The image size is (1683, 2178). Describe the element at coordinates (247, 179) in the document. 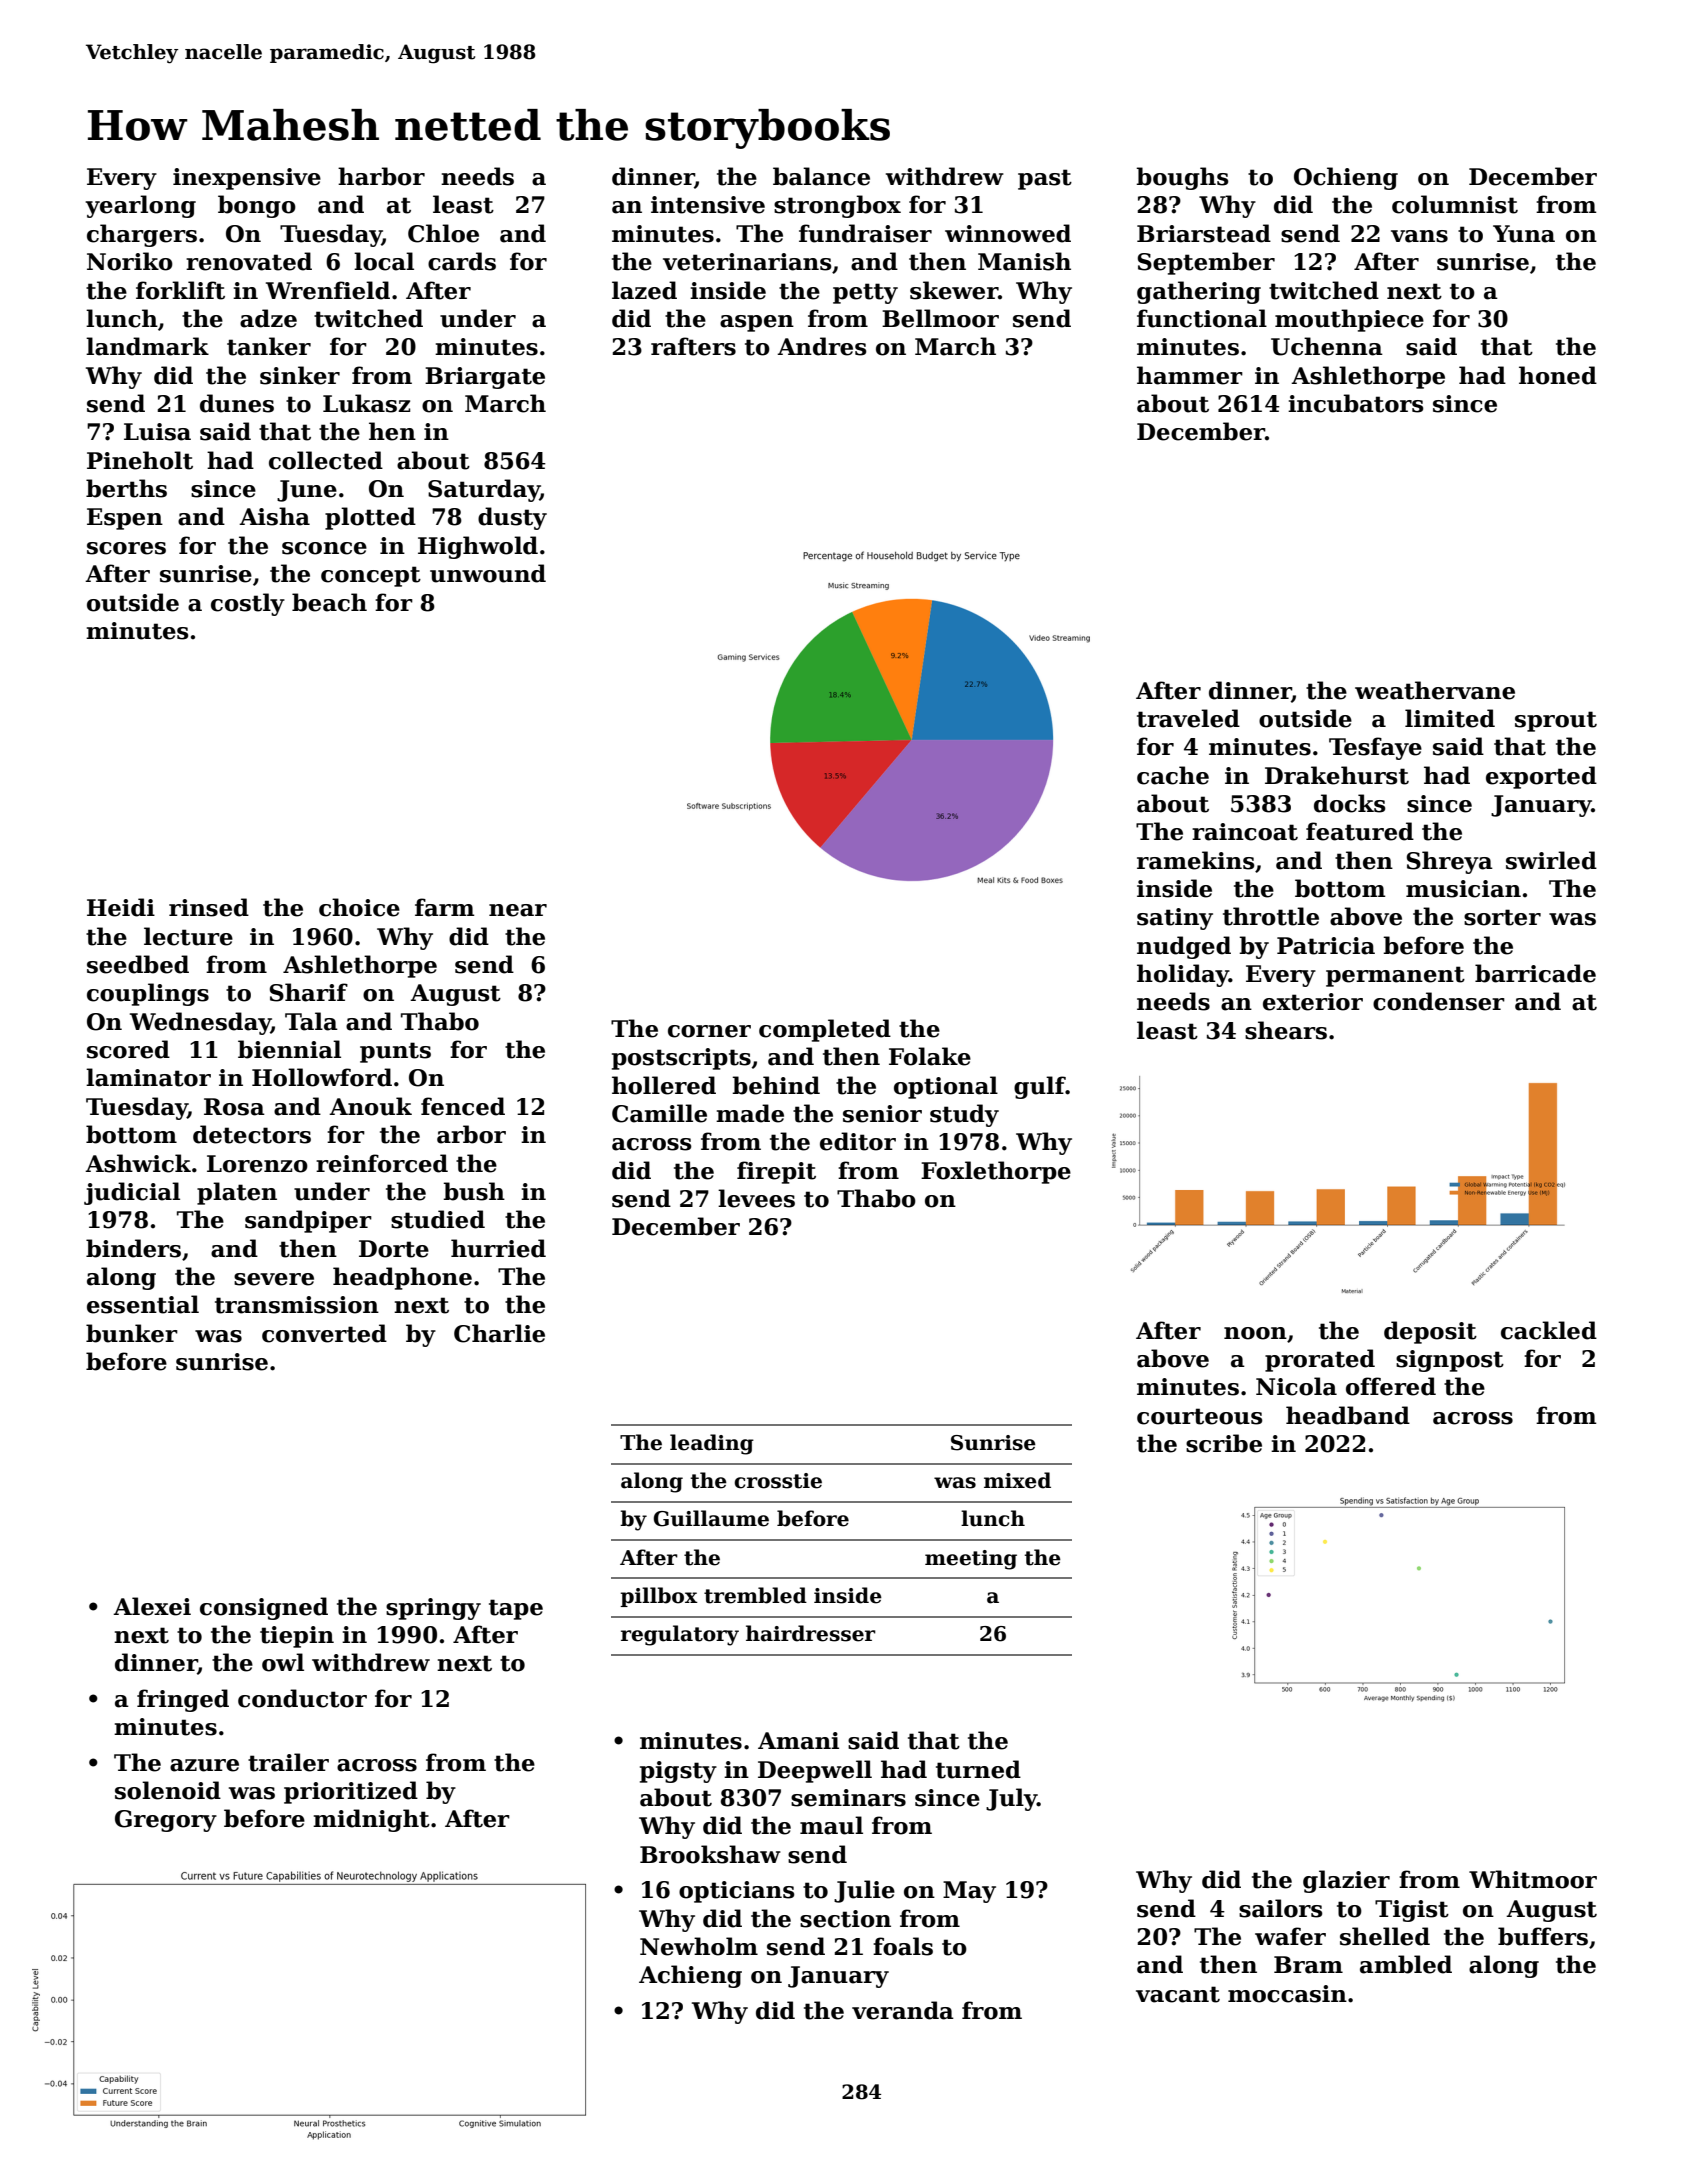

I see `inexpensive` at that location.
